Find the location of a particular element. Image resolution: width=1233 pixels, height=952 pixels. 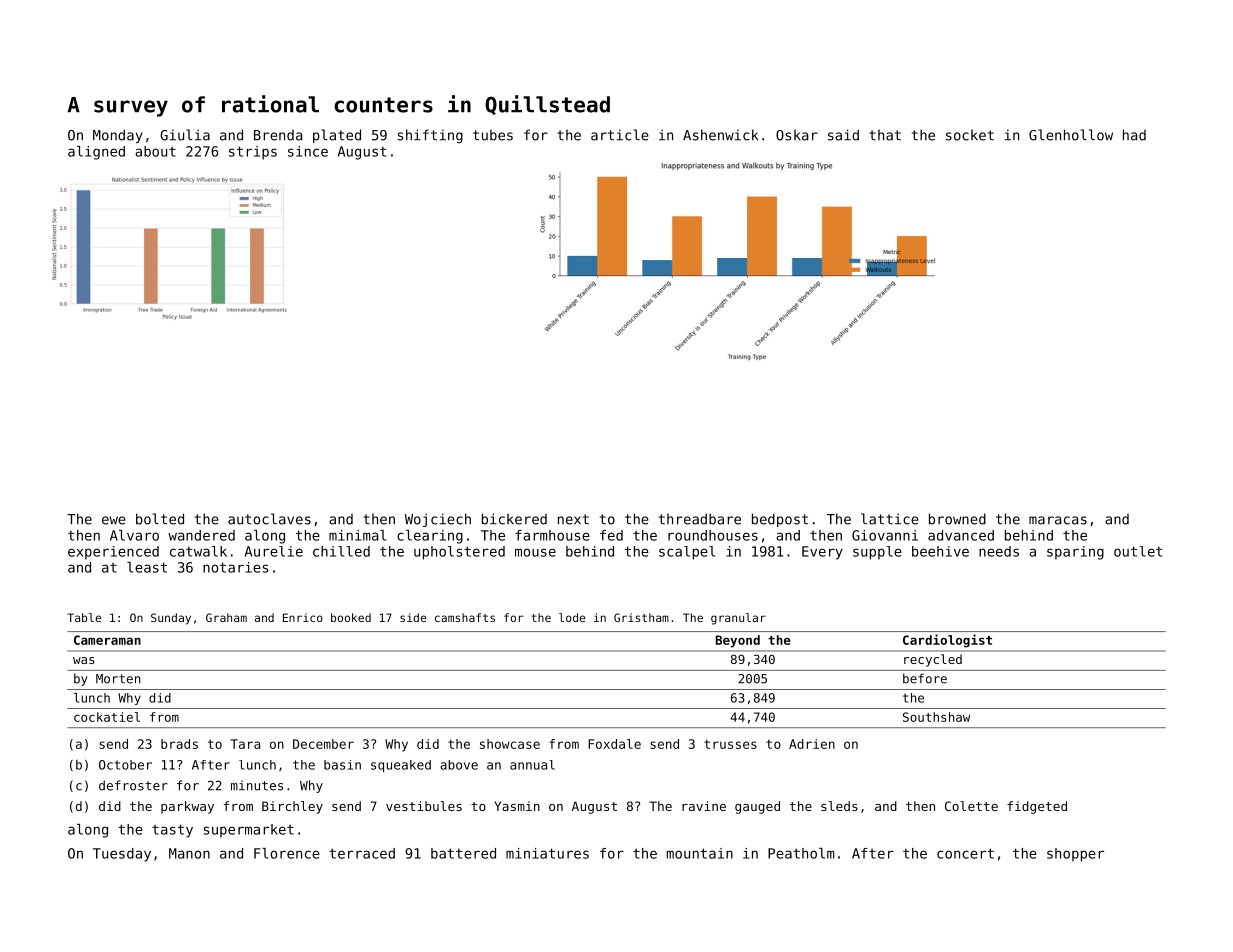

Manon is located at coordinates (189, 853).
